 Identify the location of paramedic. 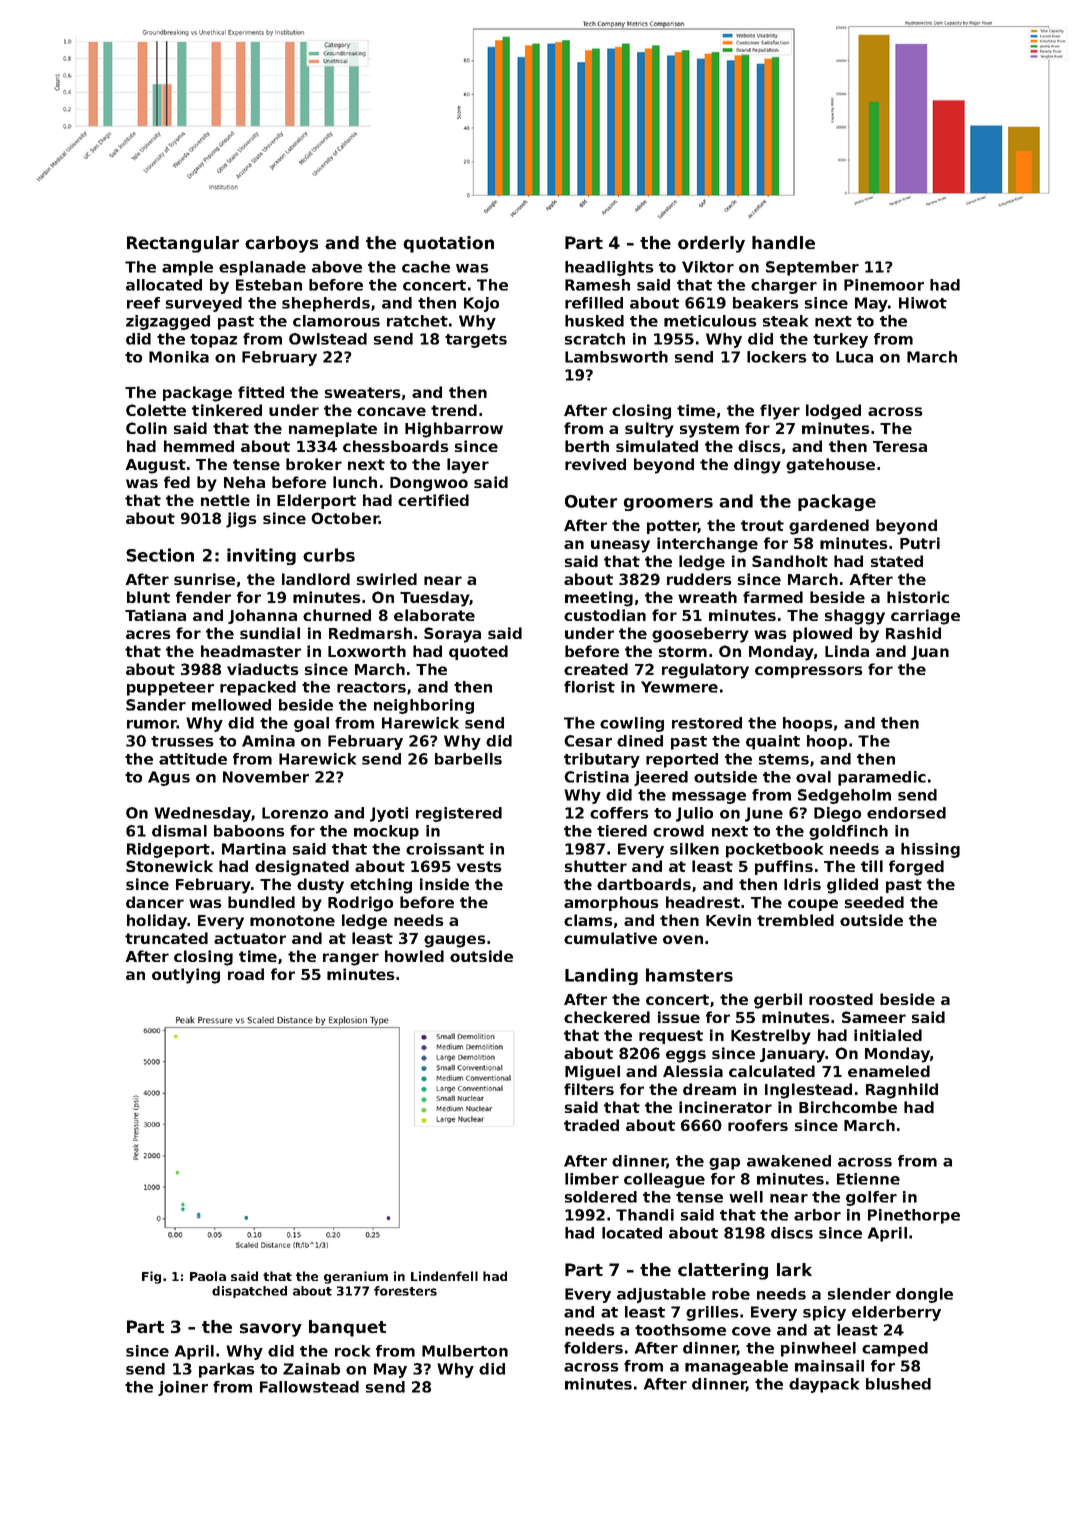
(882, 778).
